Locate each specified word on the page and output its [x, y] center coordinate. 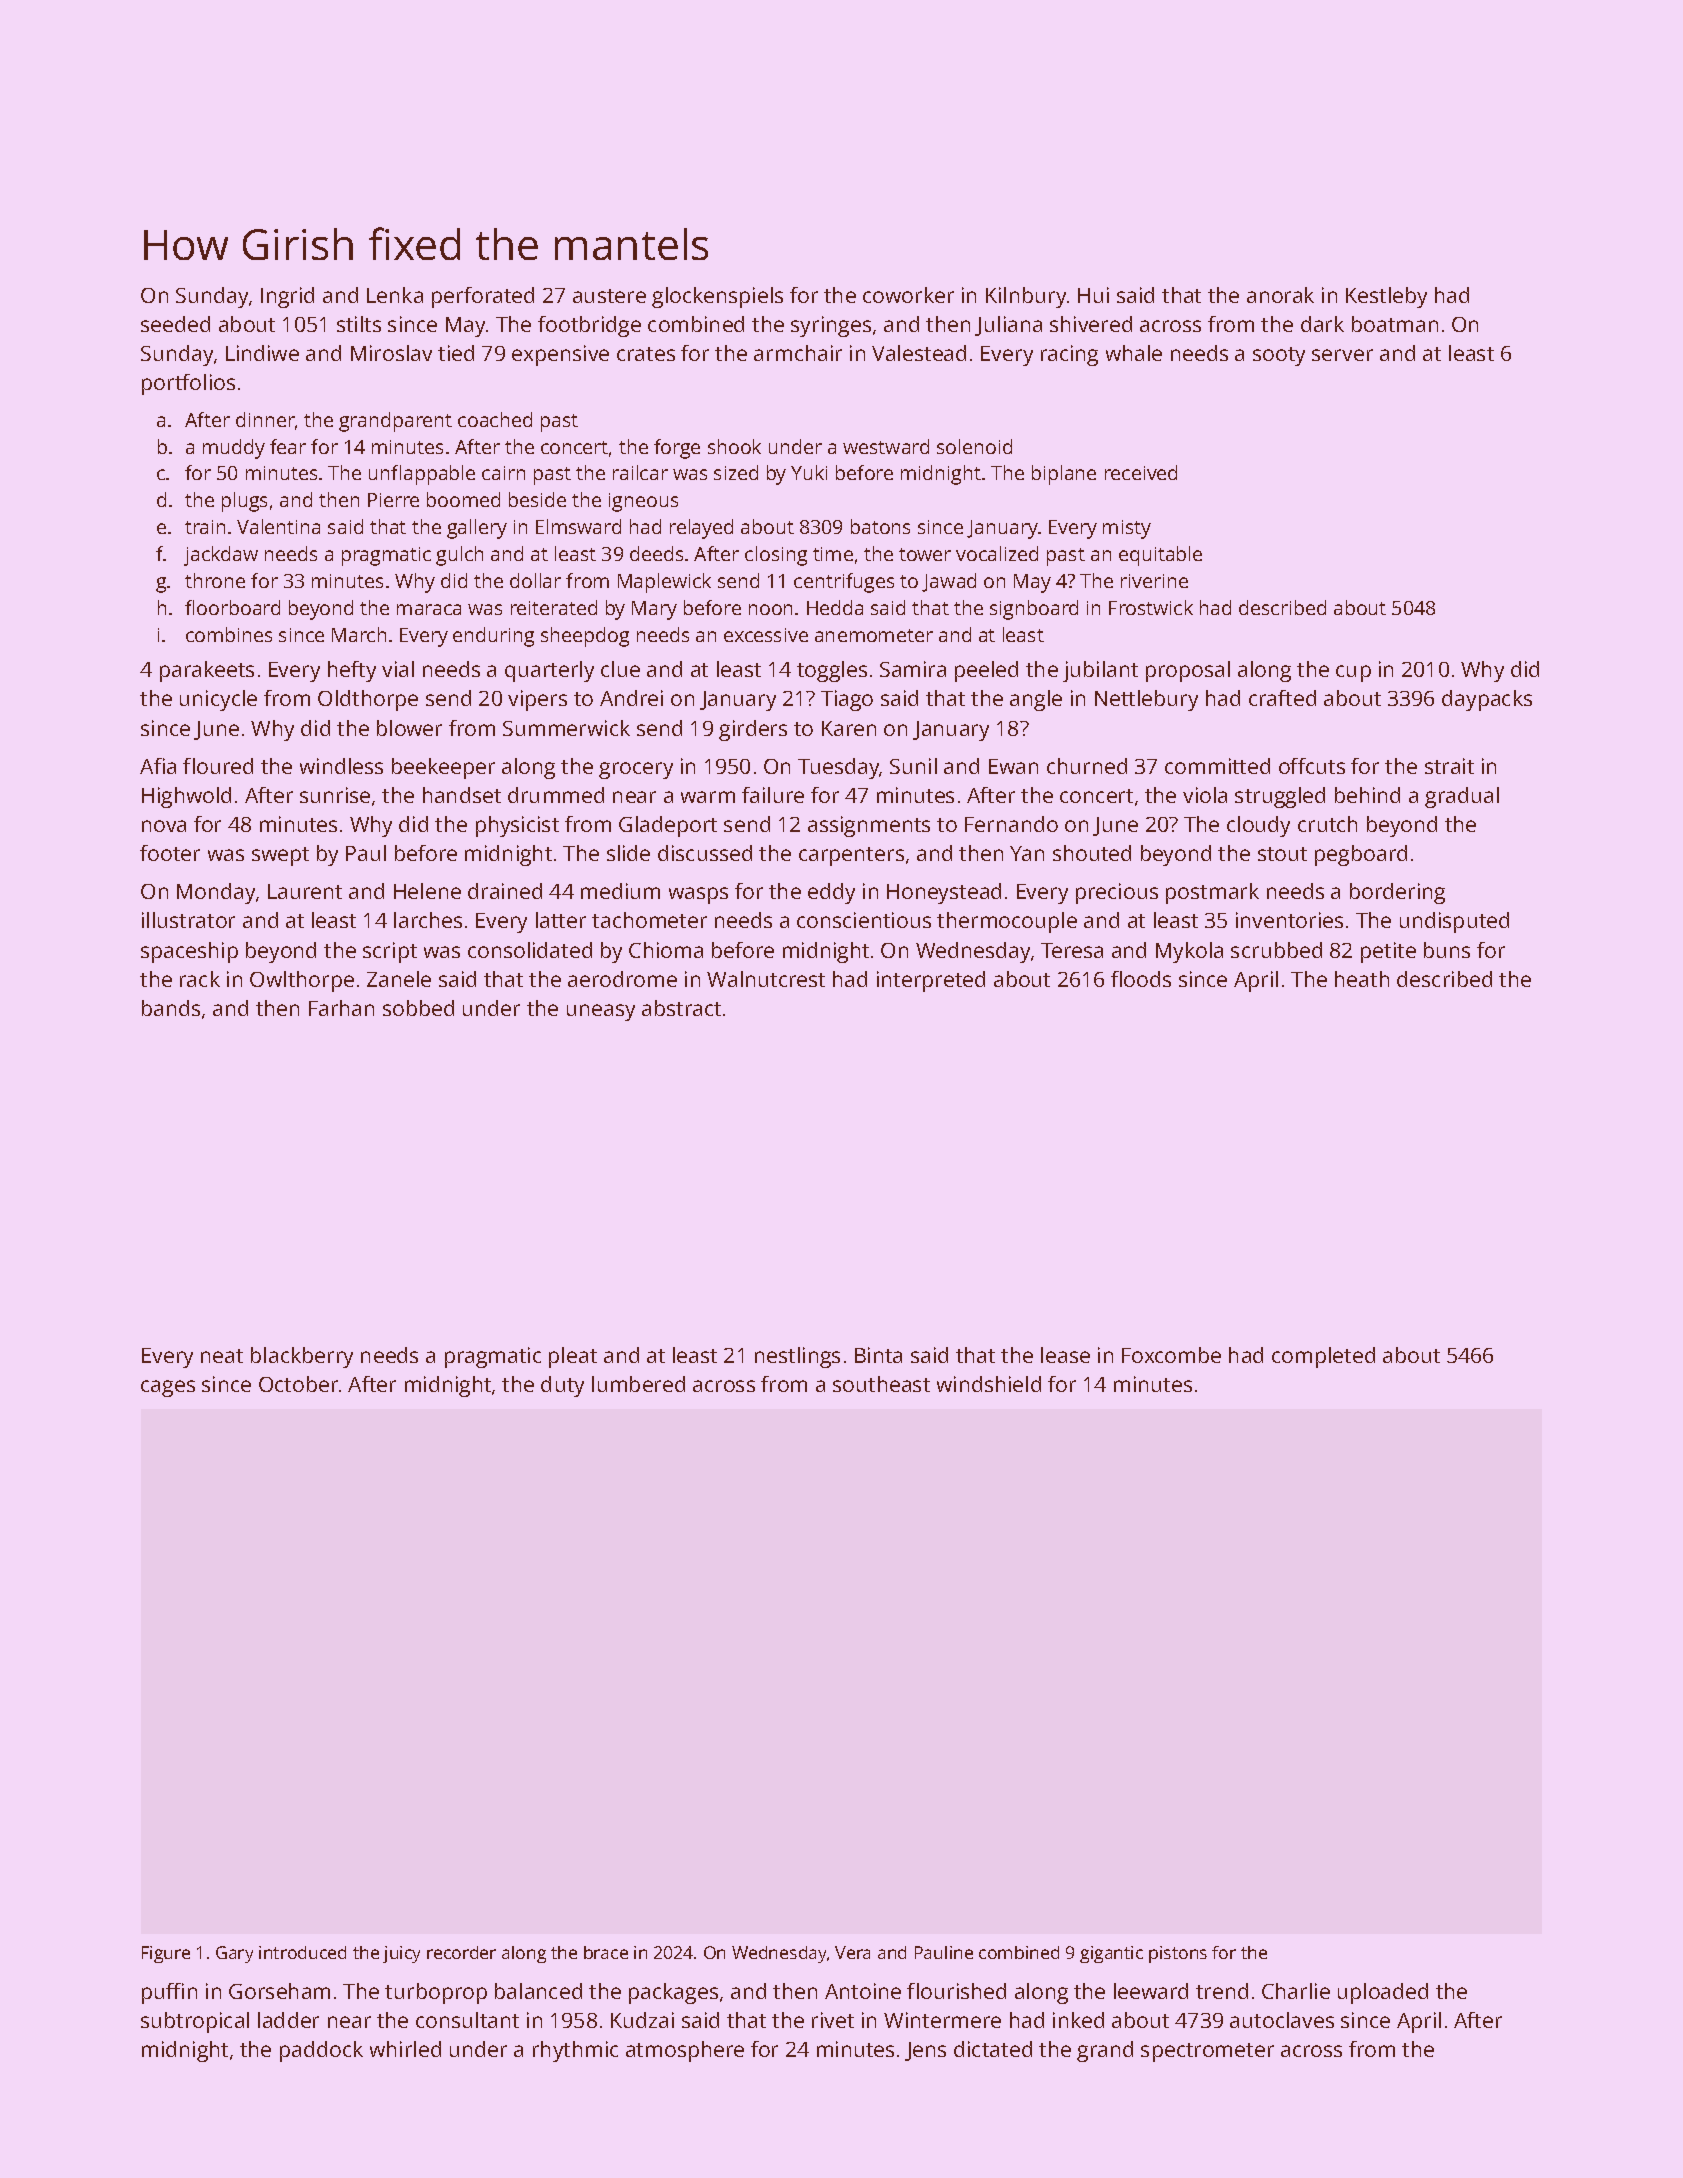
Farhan [341, 1008]
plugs [244, 502]
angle [1036, 700]
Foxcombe [1171, 1355]
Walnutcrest [766, 979]
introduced [302, 1952]
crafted [1282, 698]
